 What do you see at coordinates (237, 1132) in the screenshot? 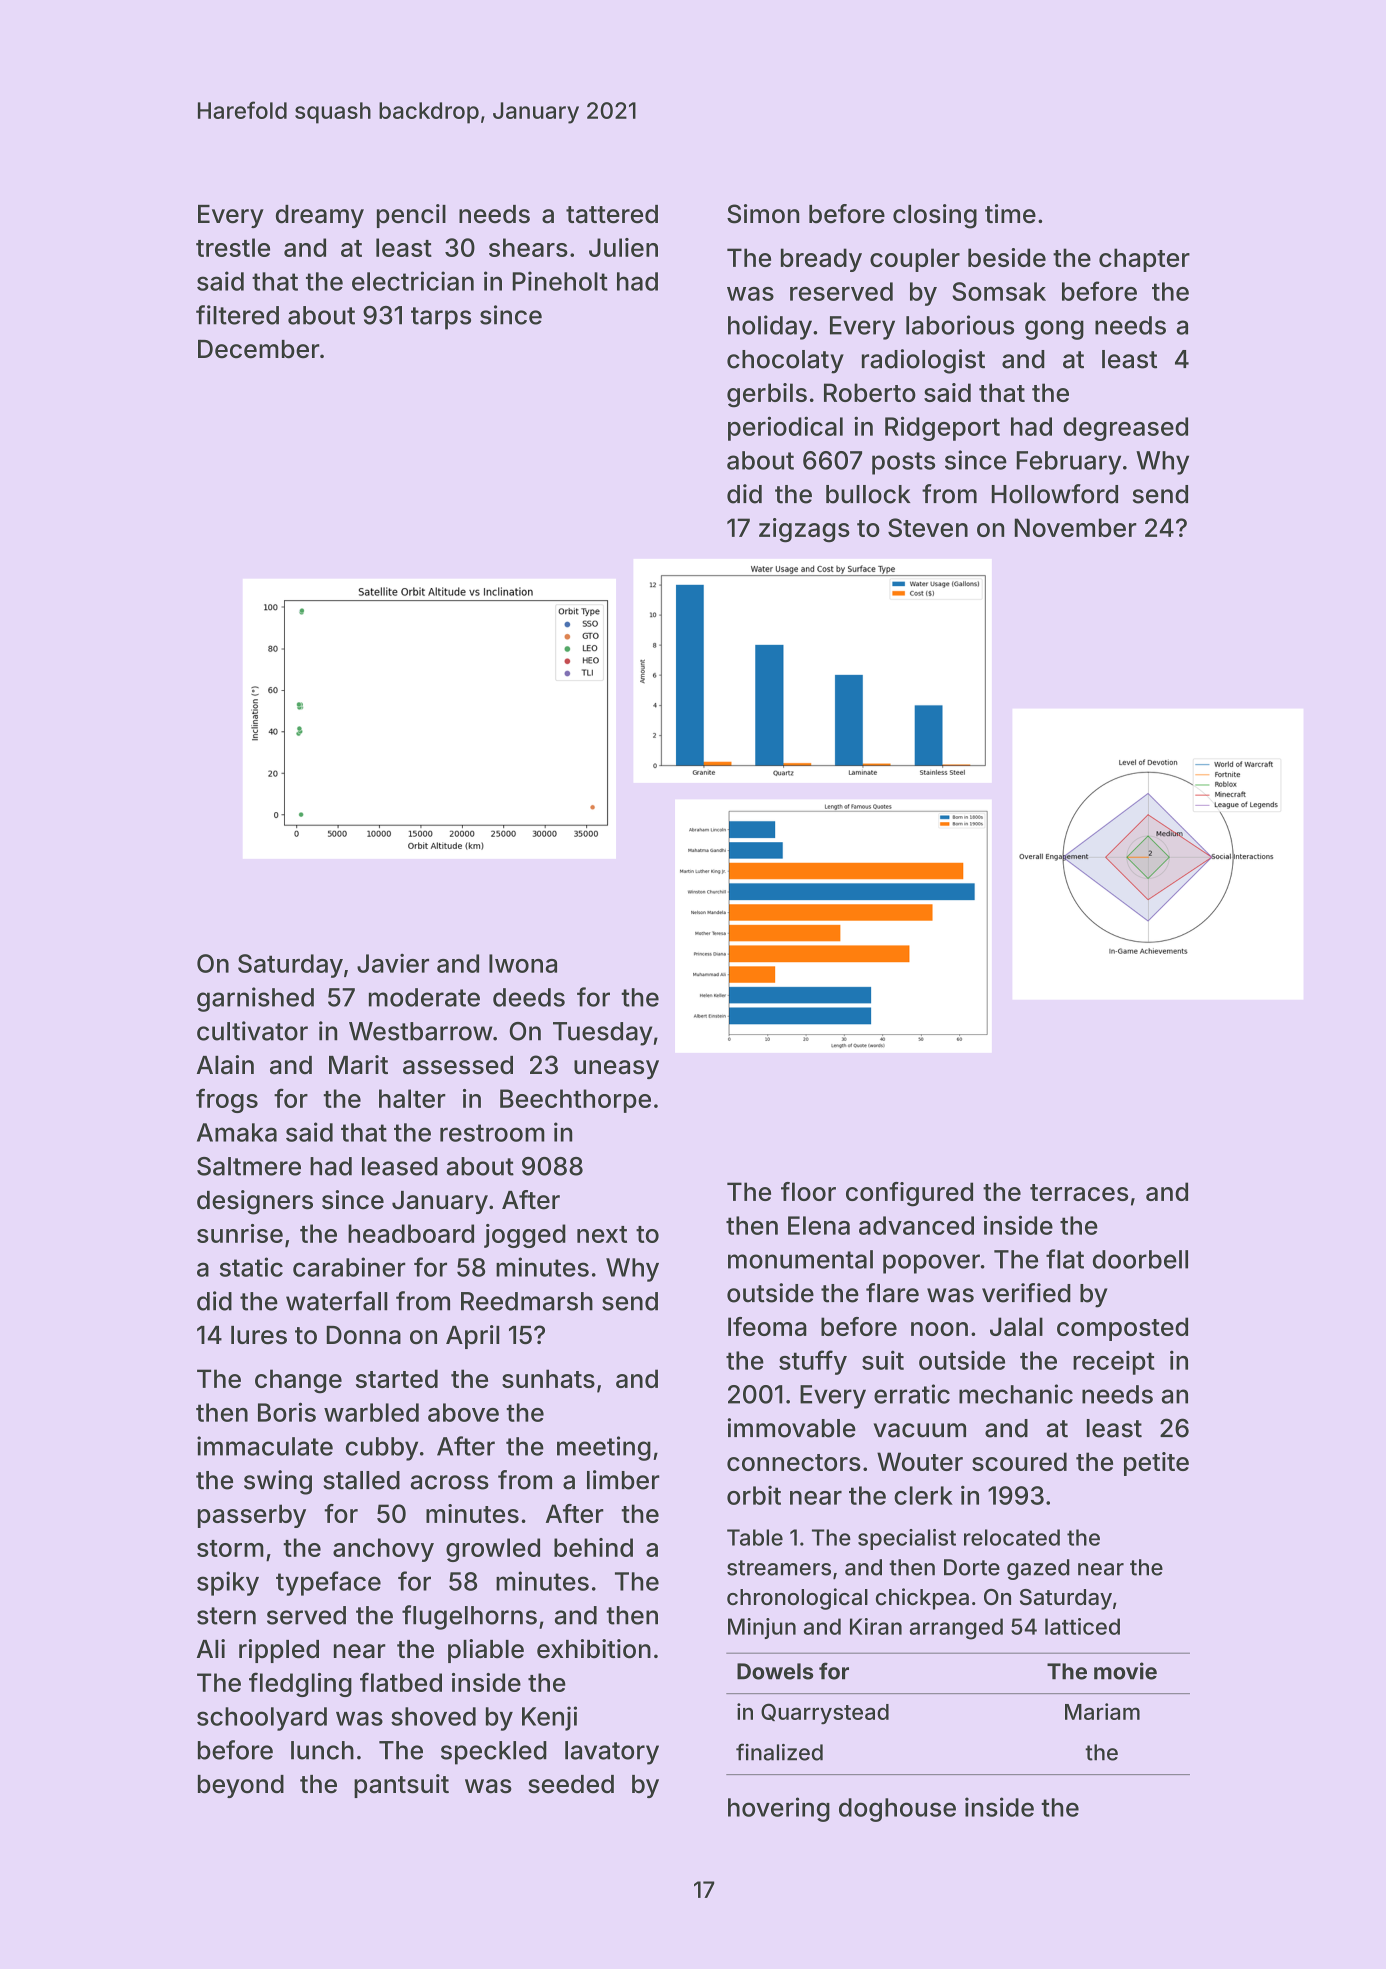
I see `Amaka` at bounding box center [237, 1132].
